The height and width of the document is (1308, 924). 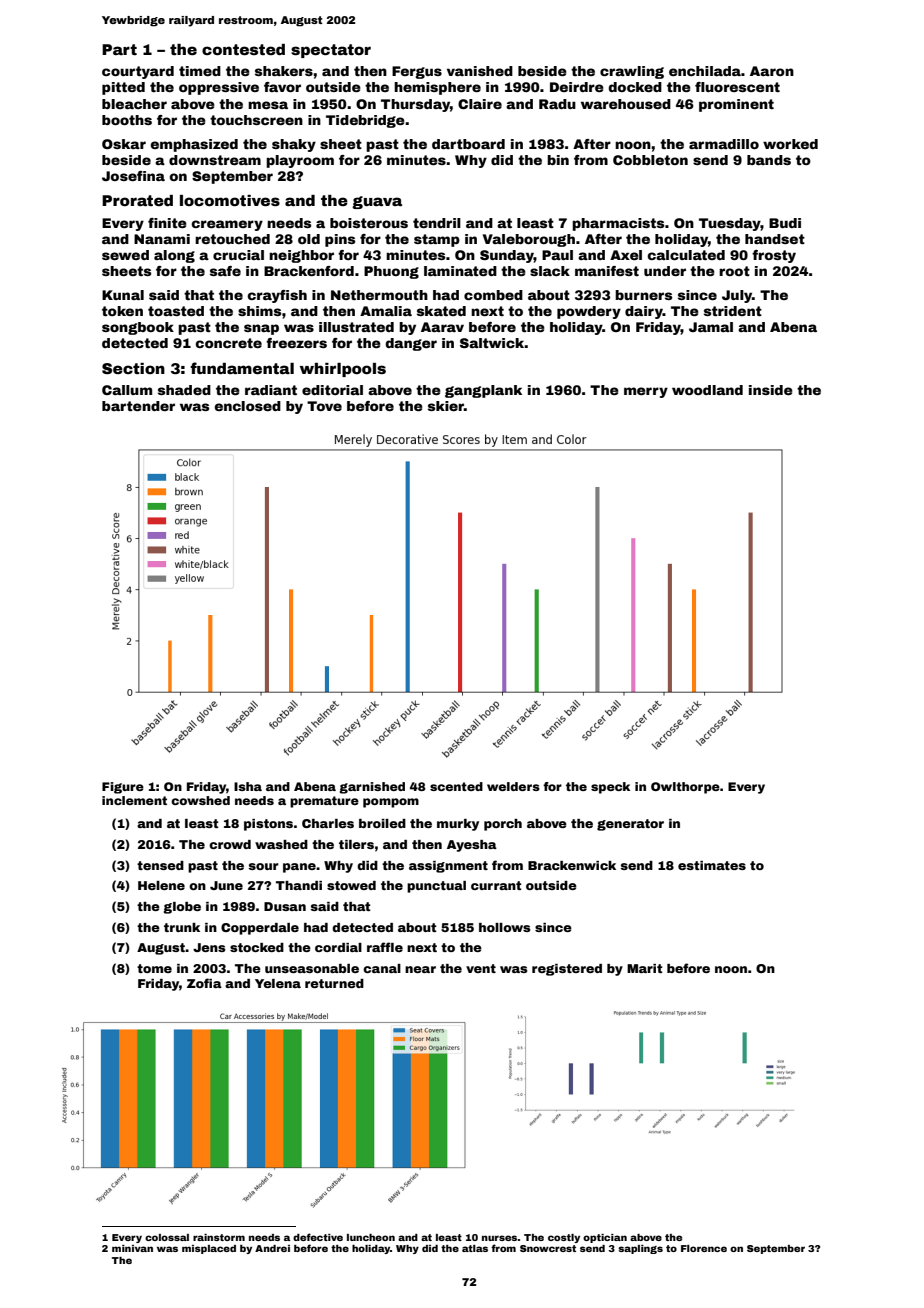 I want to click on garnished, so click(x=372, y=788).
